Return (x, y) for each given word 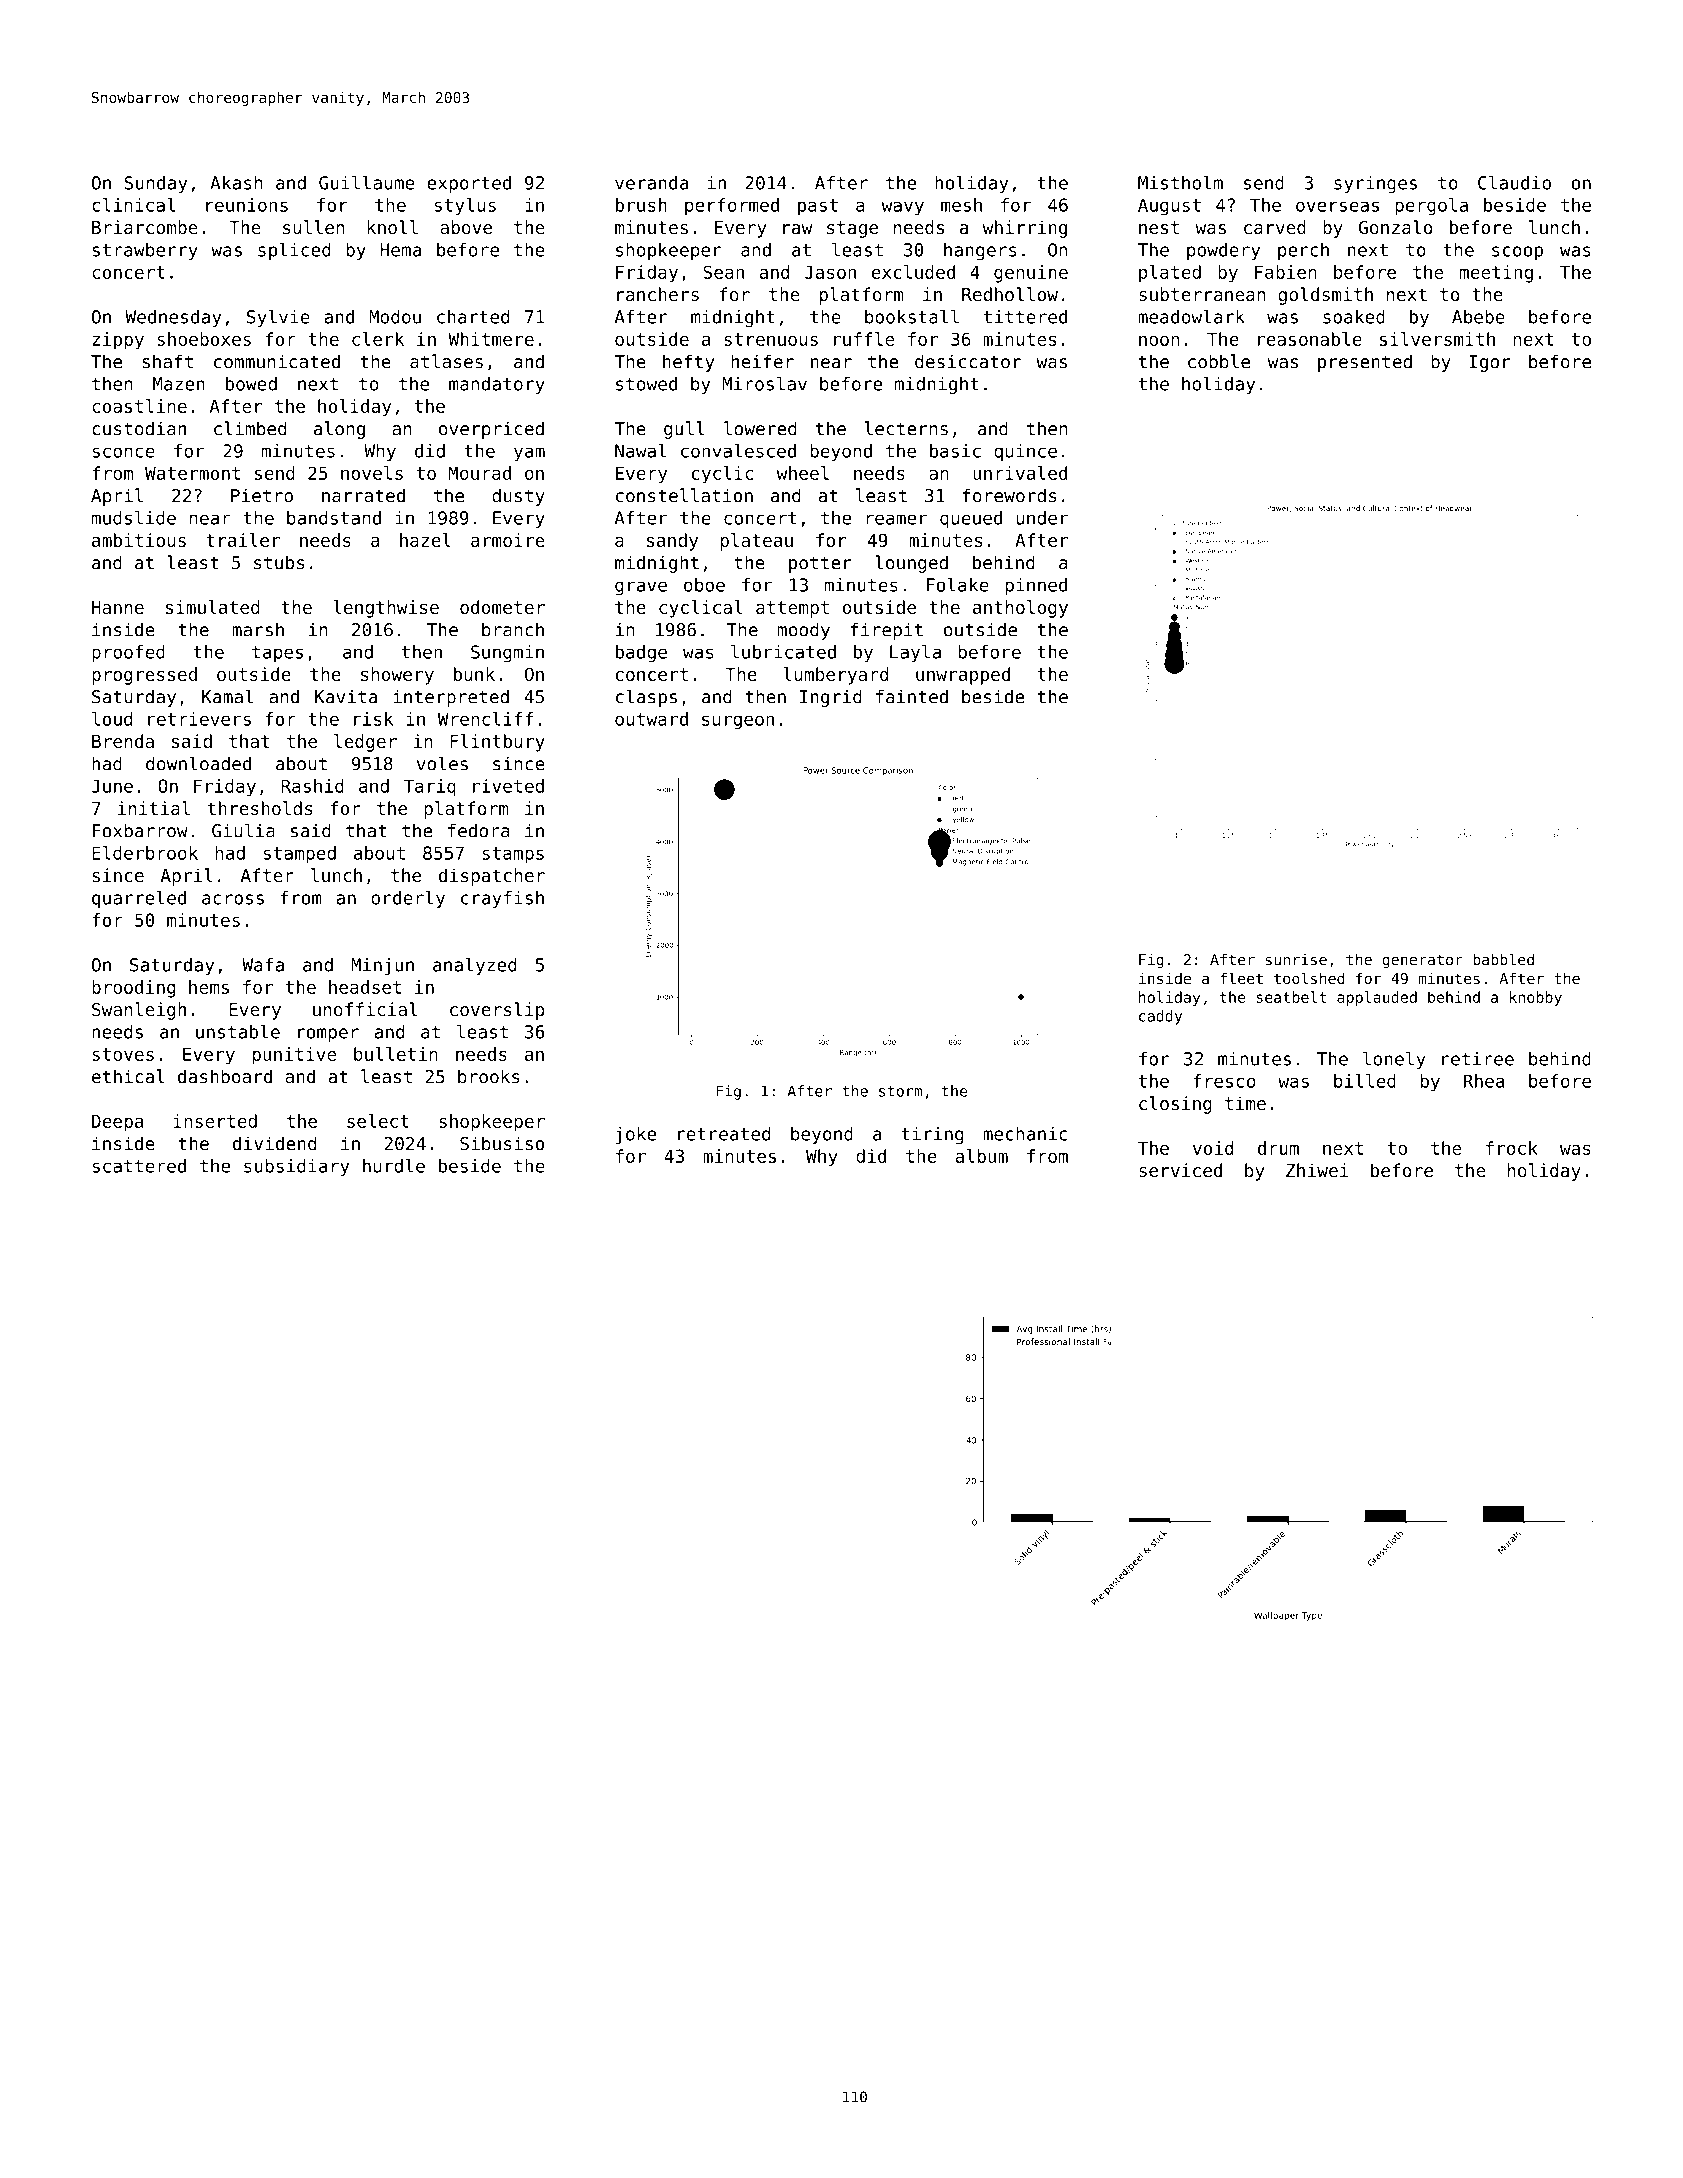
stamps (513, 855)
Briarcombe (145, 227)
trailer (243, 540)
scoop (1517, 253)
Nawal (640, 451)
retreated (724, 1134)
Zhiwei (1317, 1170)
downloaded (198, 763)
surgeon (738, 722)
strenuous (771, 339)
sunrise (1296, 960)
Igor (1490, 363)
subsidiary (296, 1167)
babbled (1503, 959)
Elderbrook (145, 853)
